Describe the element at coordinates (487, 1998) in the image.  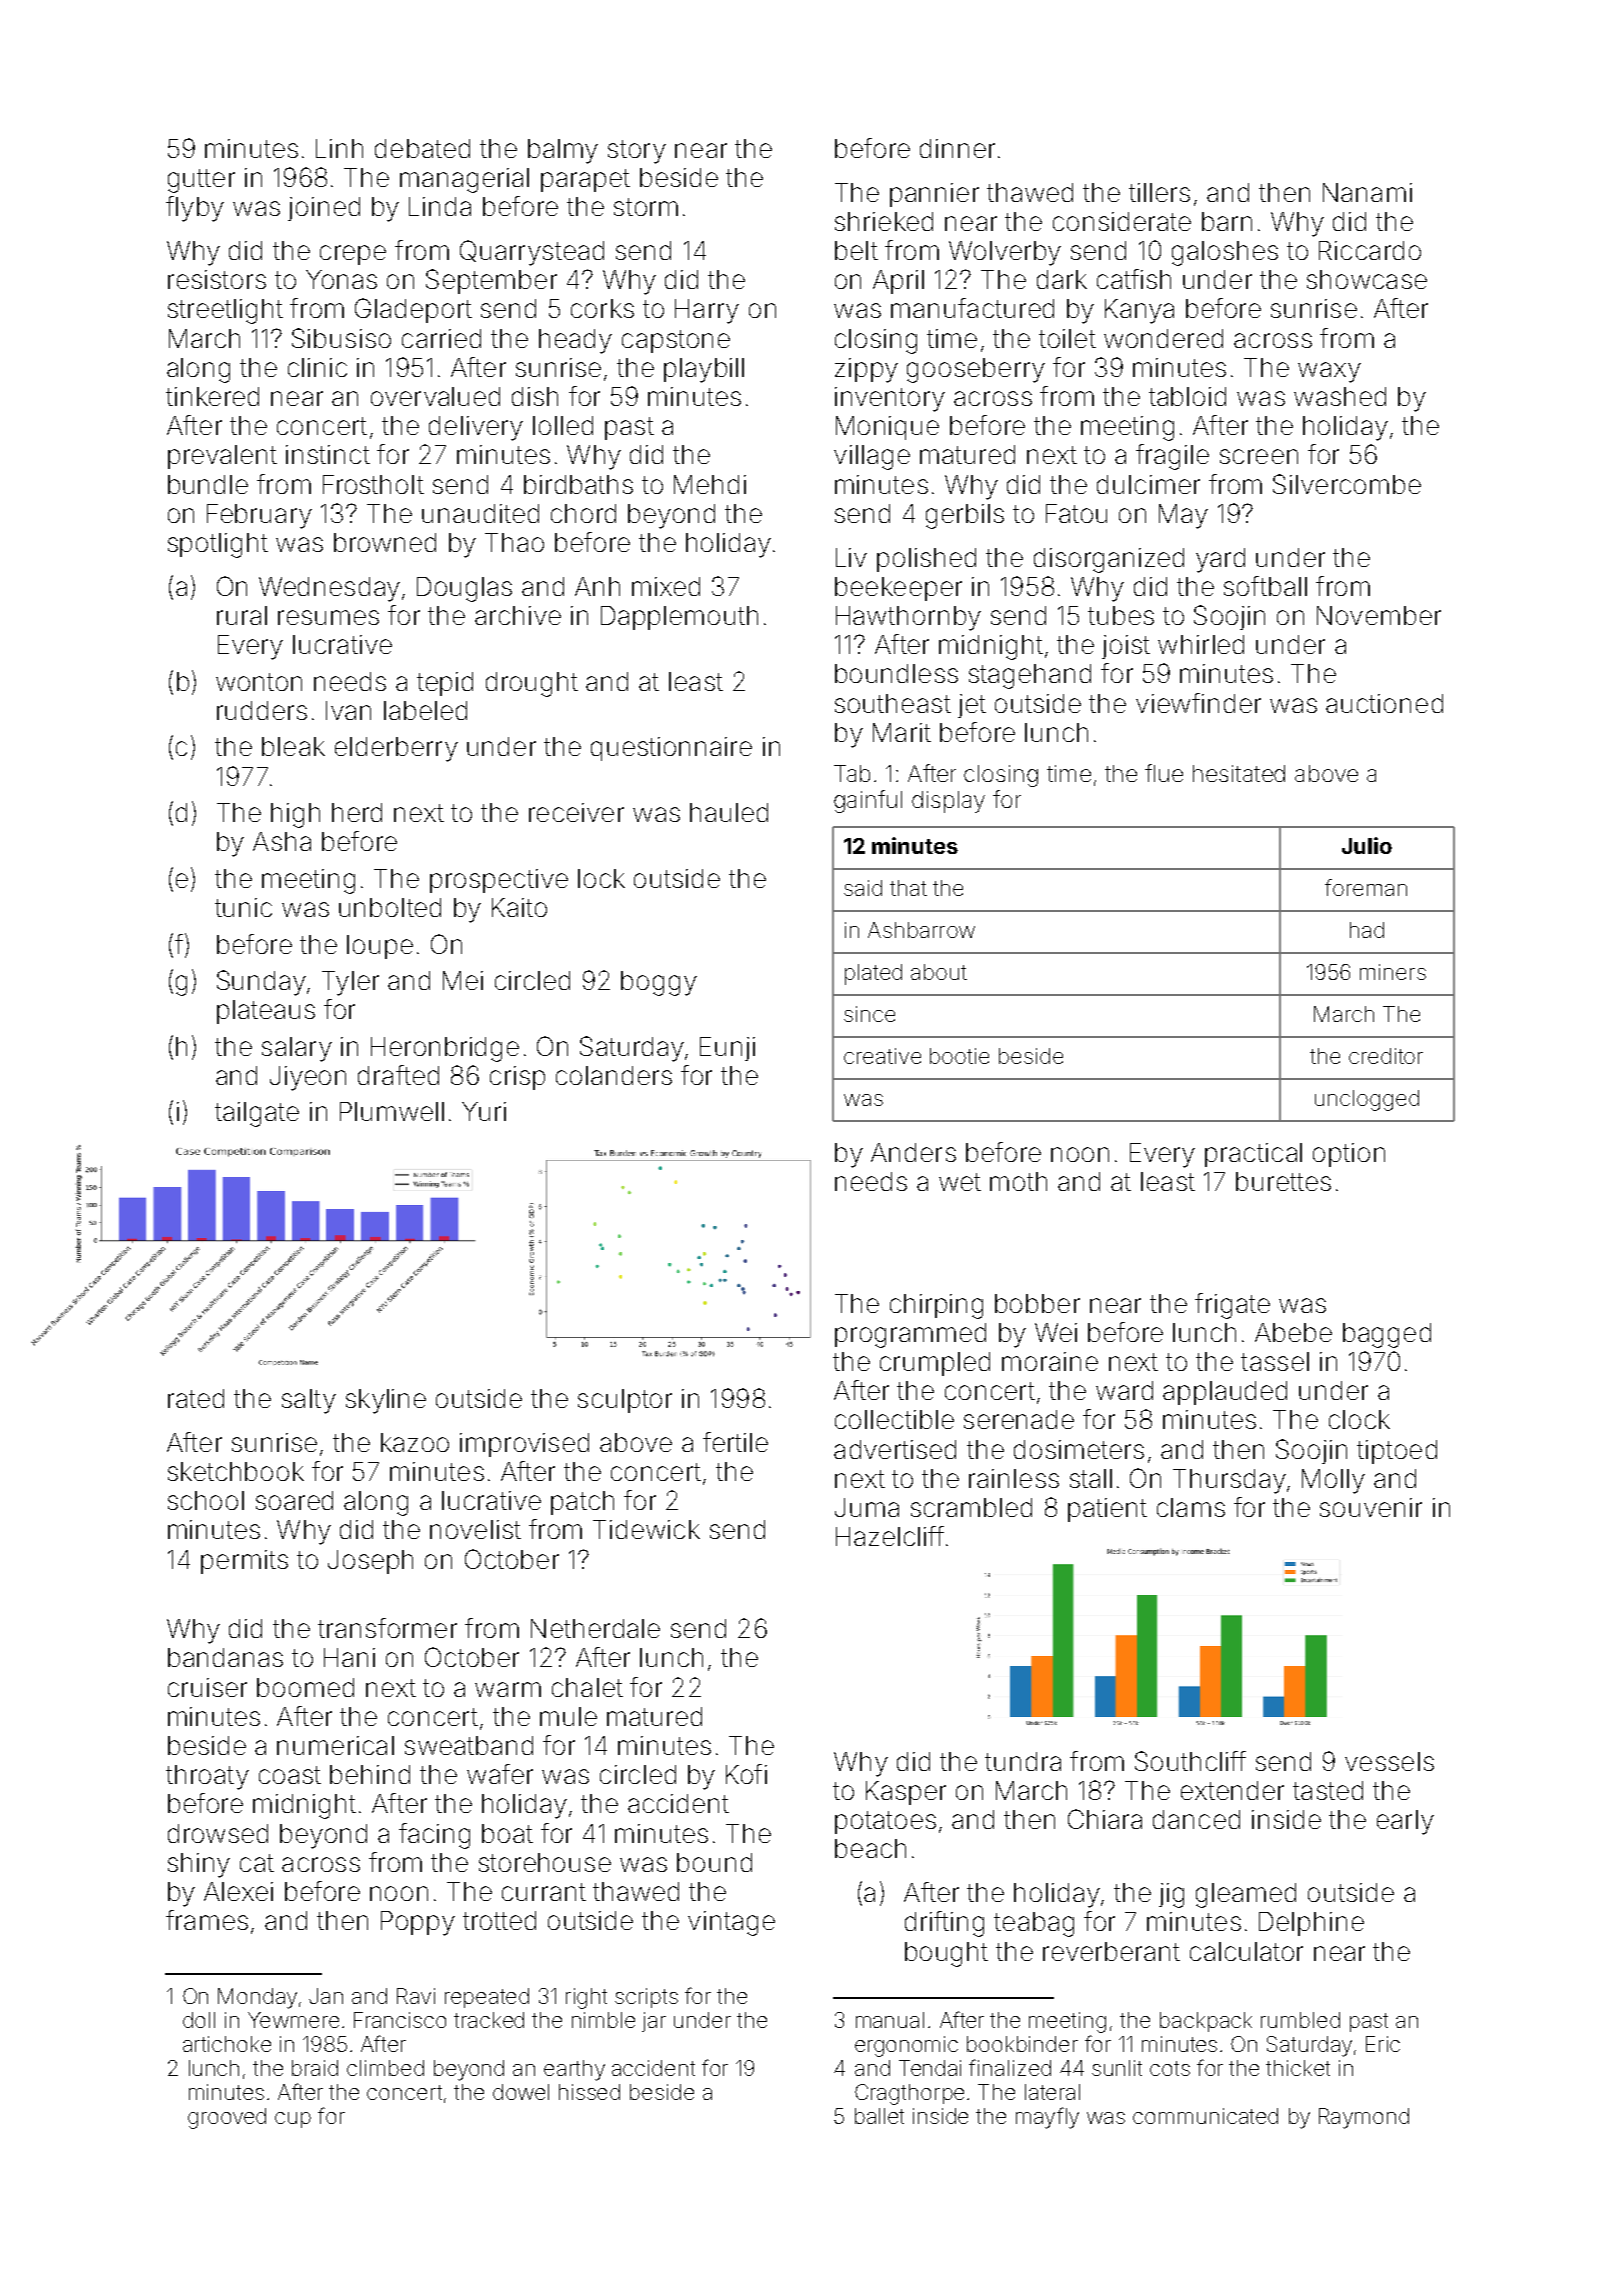
I see `repeated` at that location.
